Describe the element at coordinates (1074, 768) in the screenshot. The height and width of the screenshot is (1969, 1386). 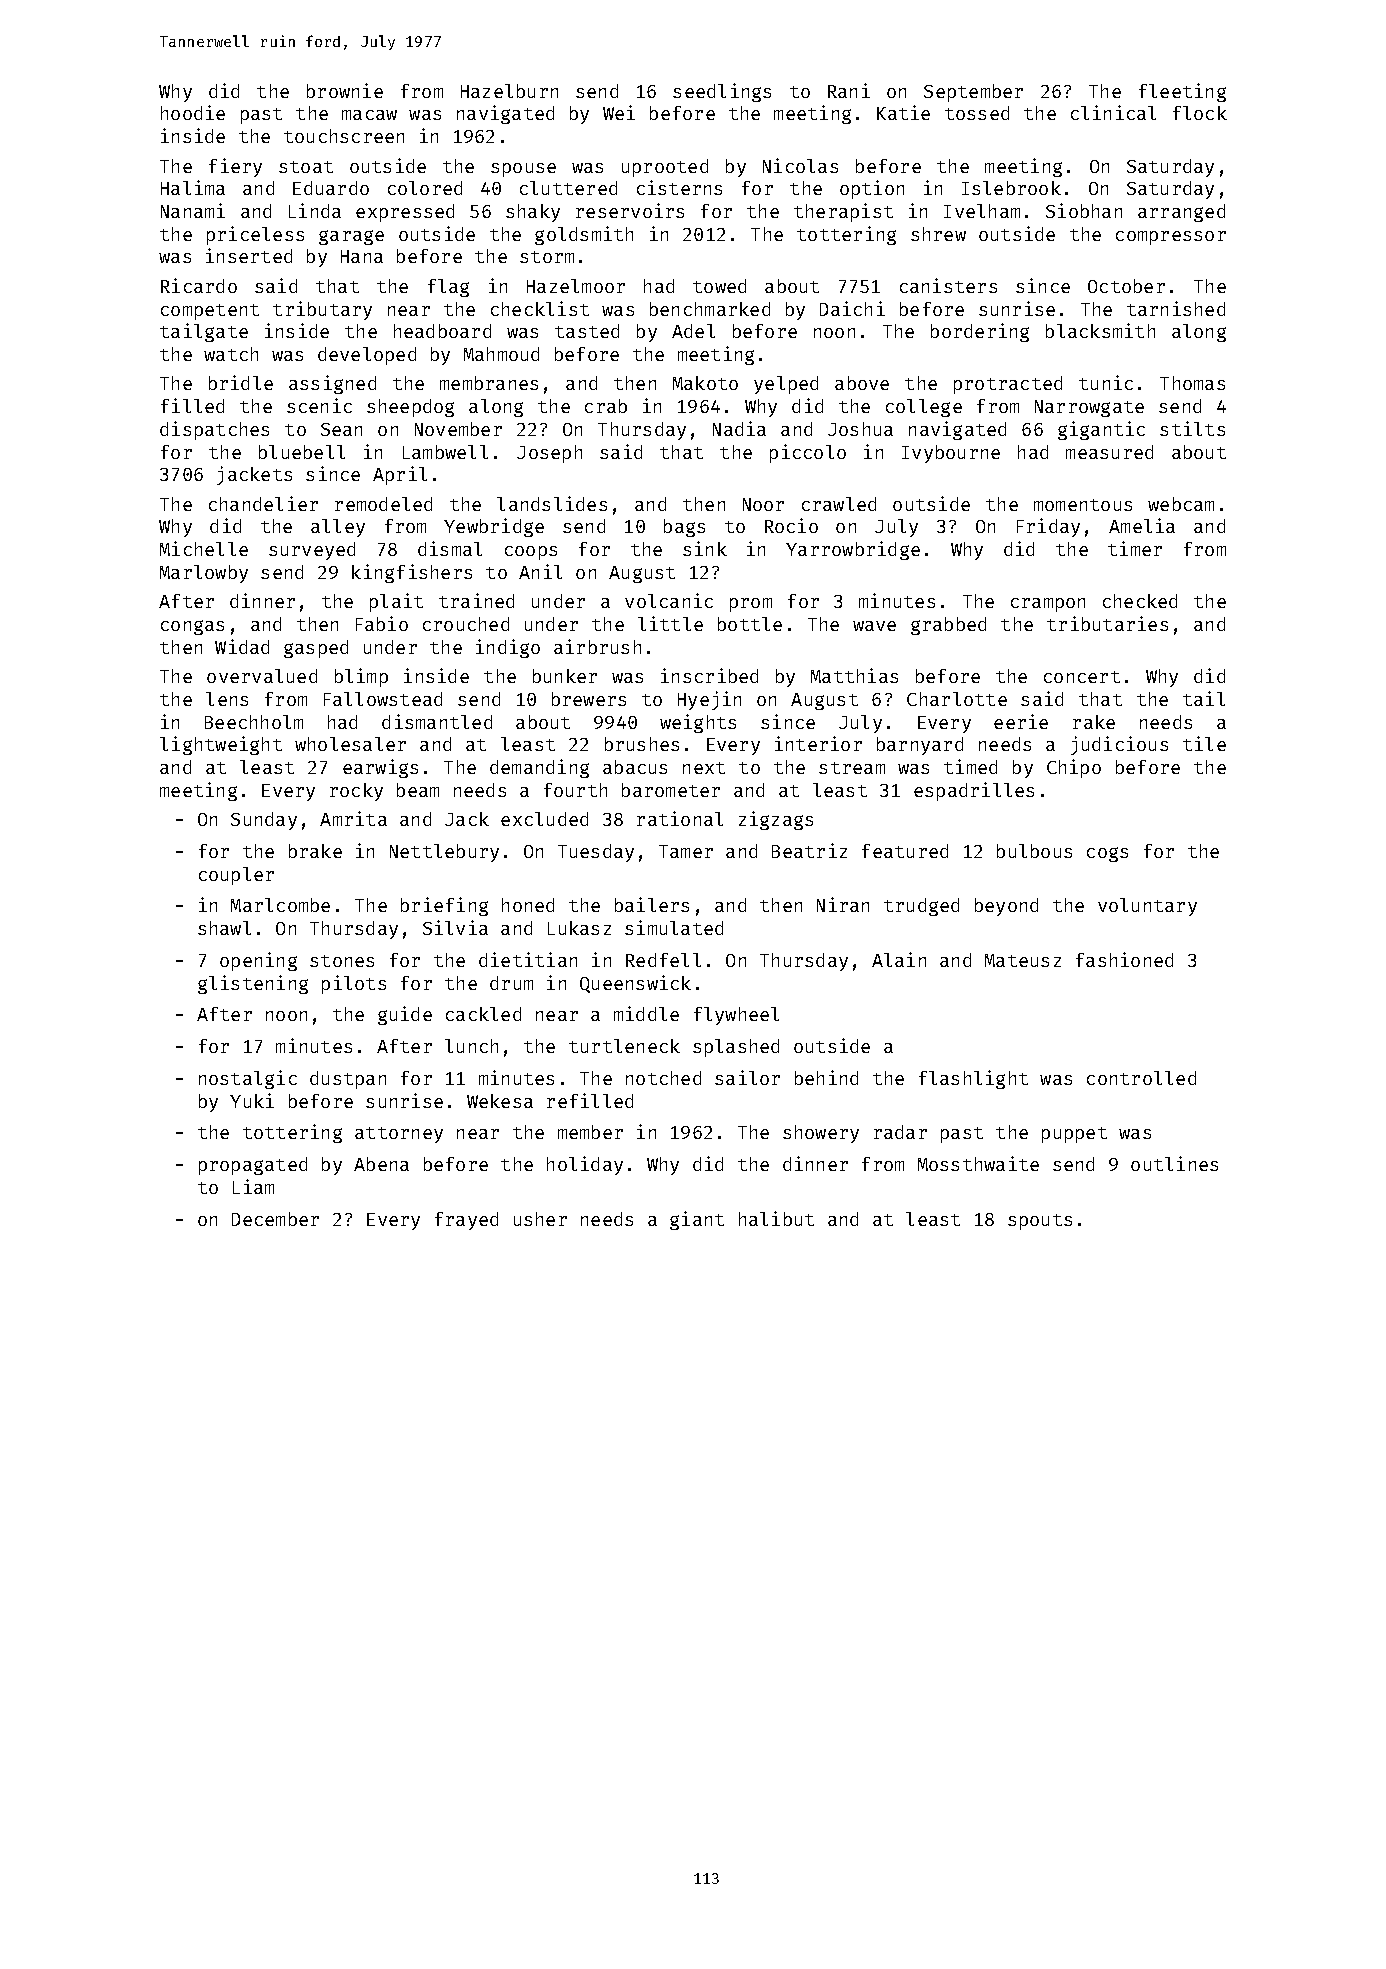
I see `Chipo` at that location.
